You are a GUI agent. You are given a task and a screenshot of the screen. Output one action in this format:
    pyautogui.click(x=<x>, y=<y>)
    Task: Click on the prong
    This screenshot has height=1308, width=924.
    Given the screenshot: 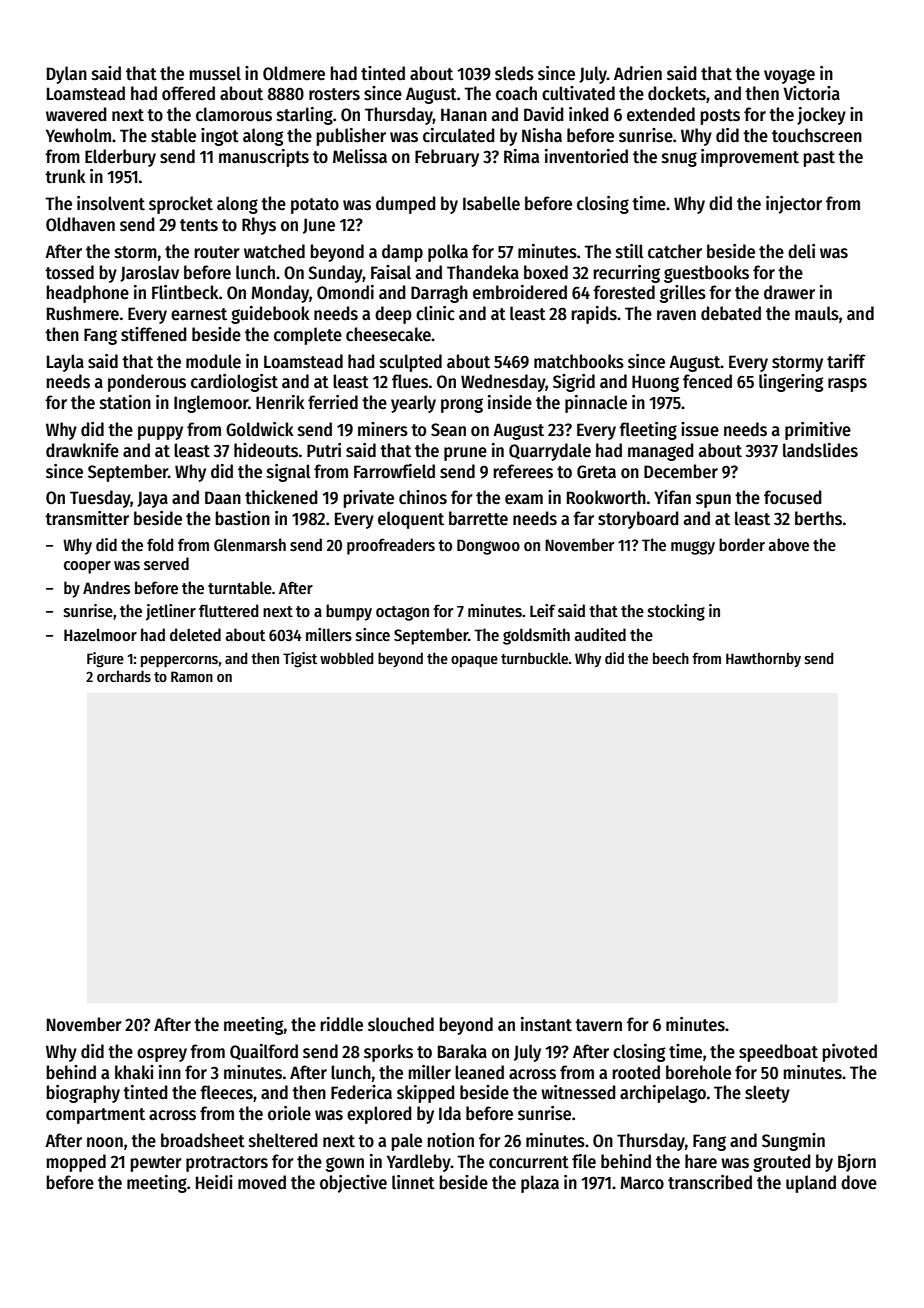 What is the action you would take?
    pyautogui.click(x=462, y=405)
